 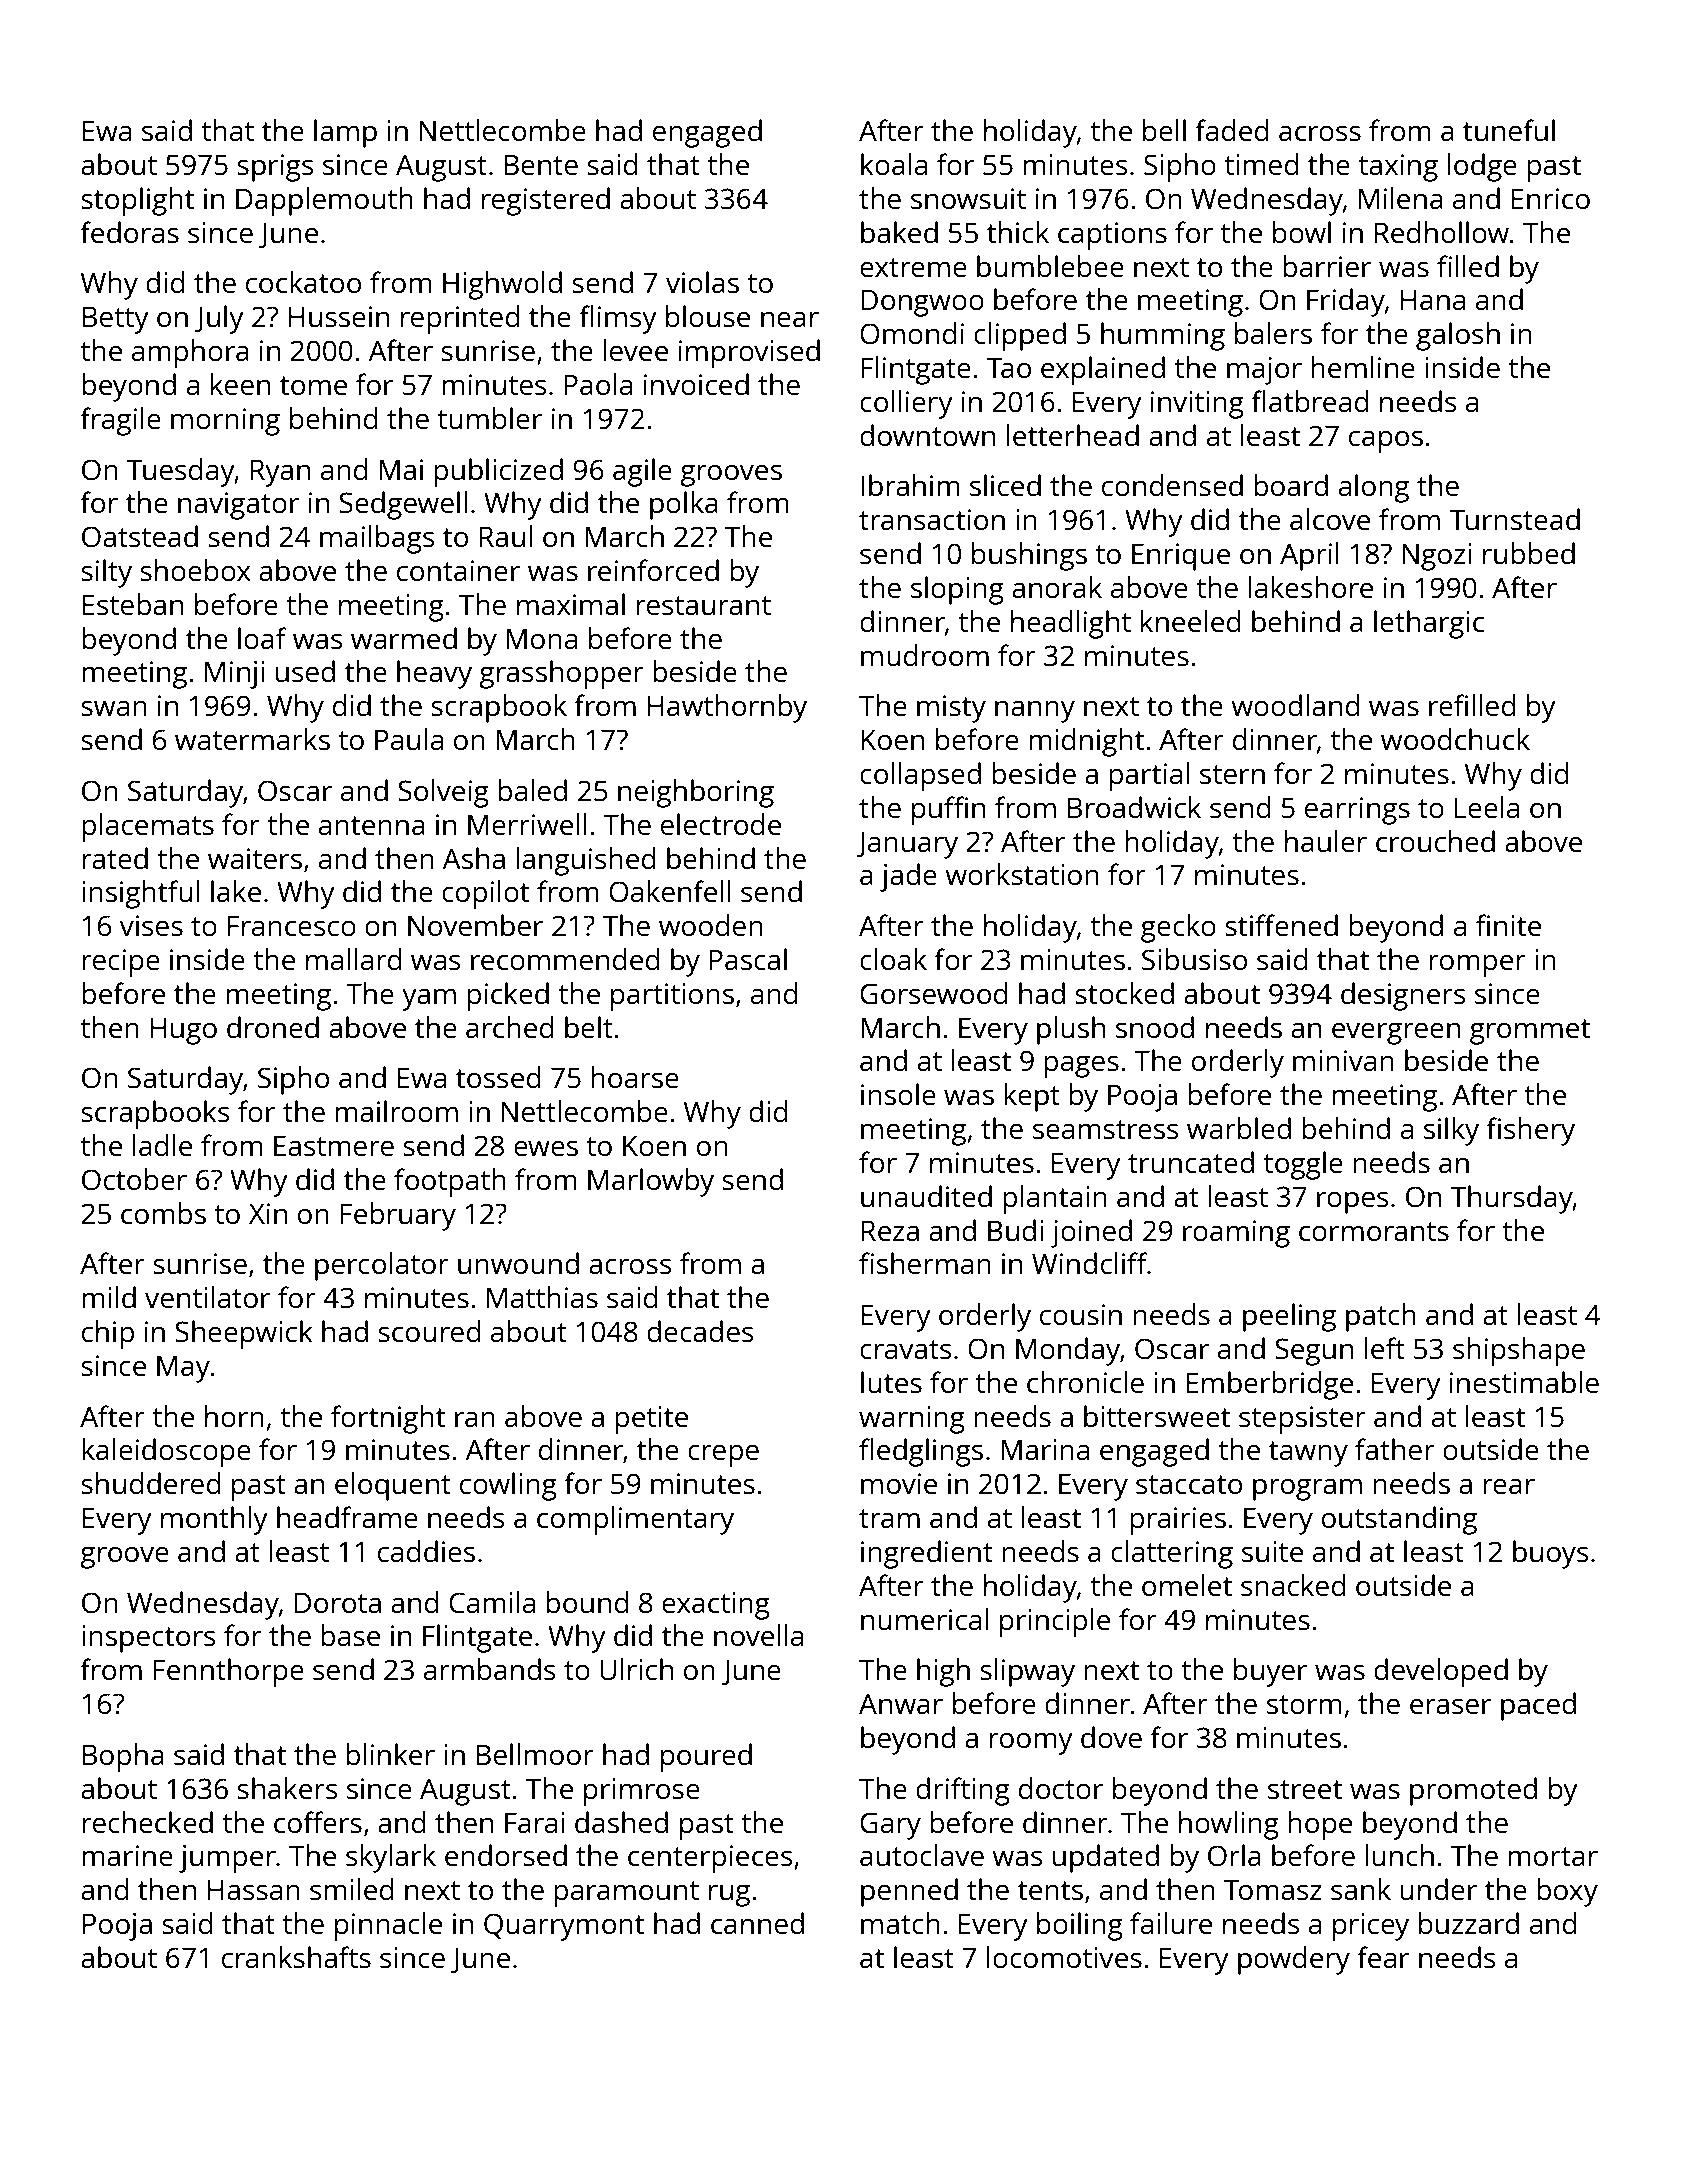 What do you see at coordinates (702, 282) in the screenshot?
I see `violas` at bounding box center [702, 282].
